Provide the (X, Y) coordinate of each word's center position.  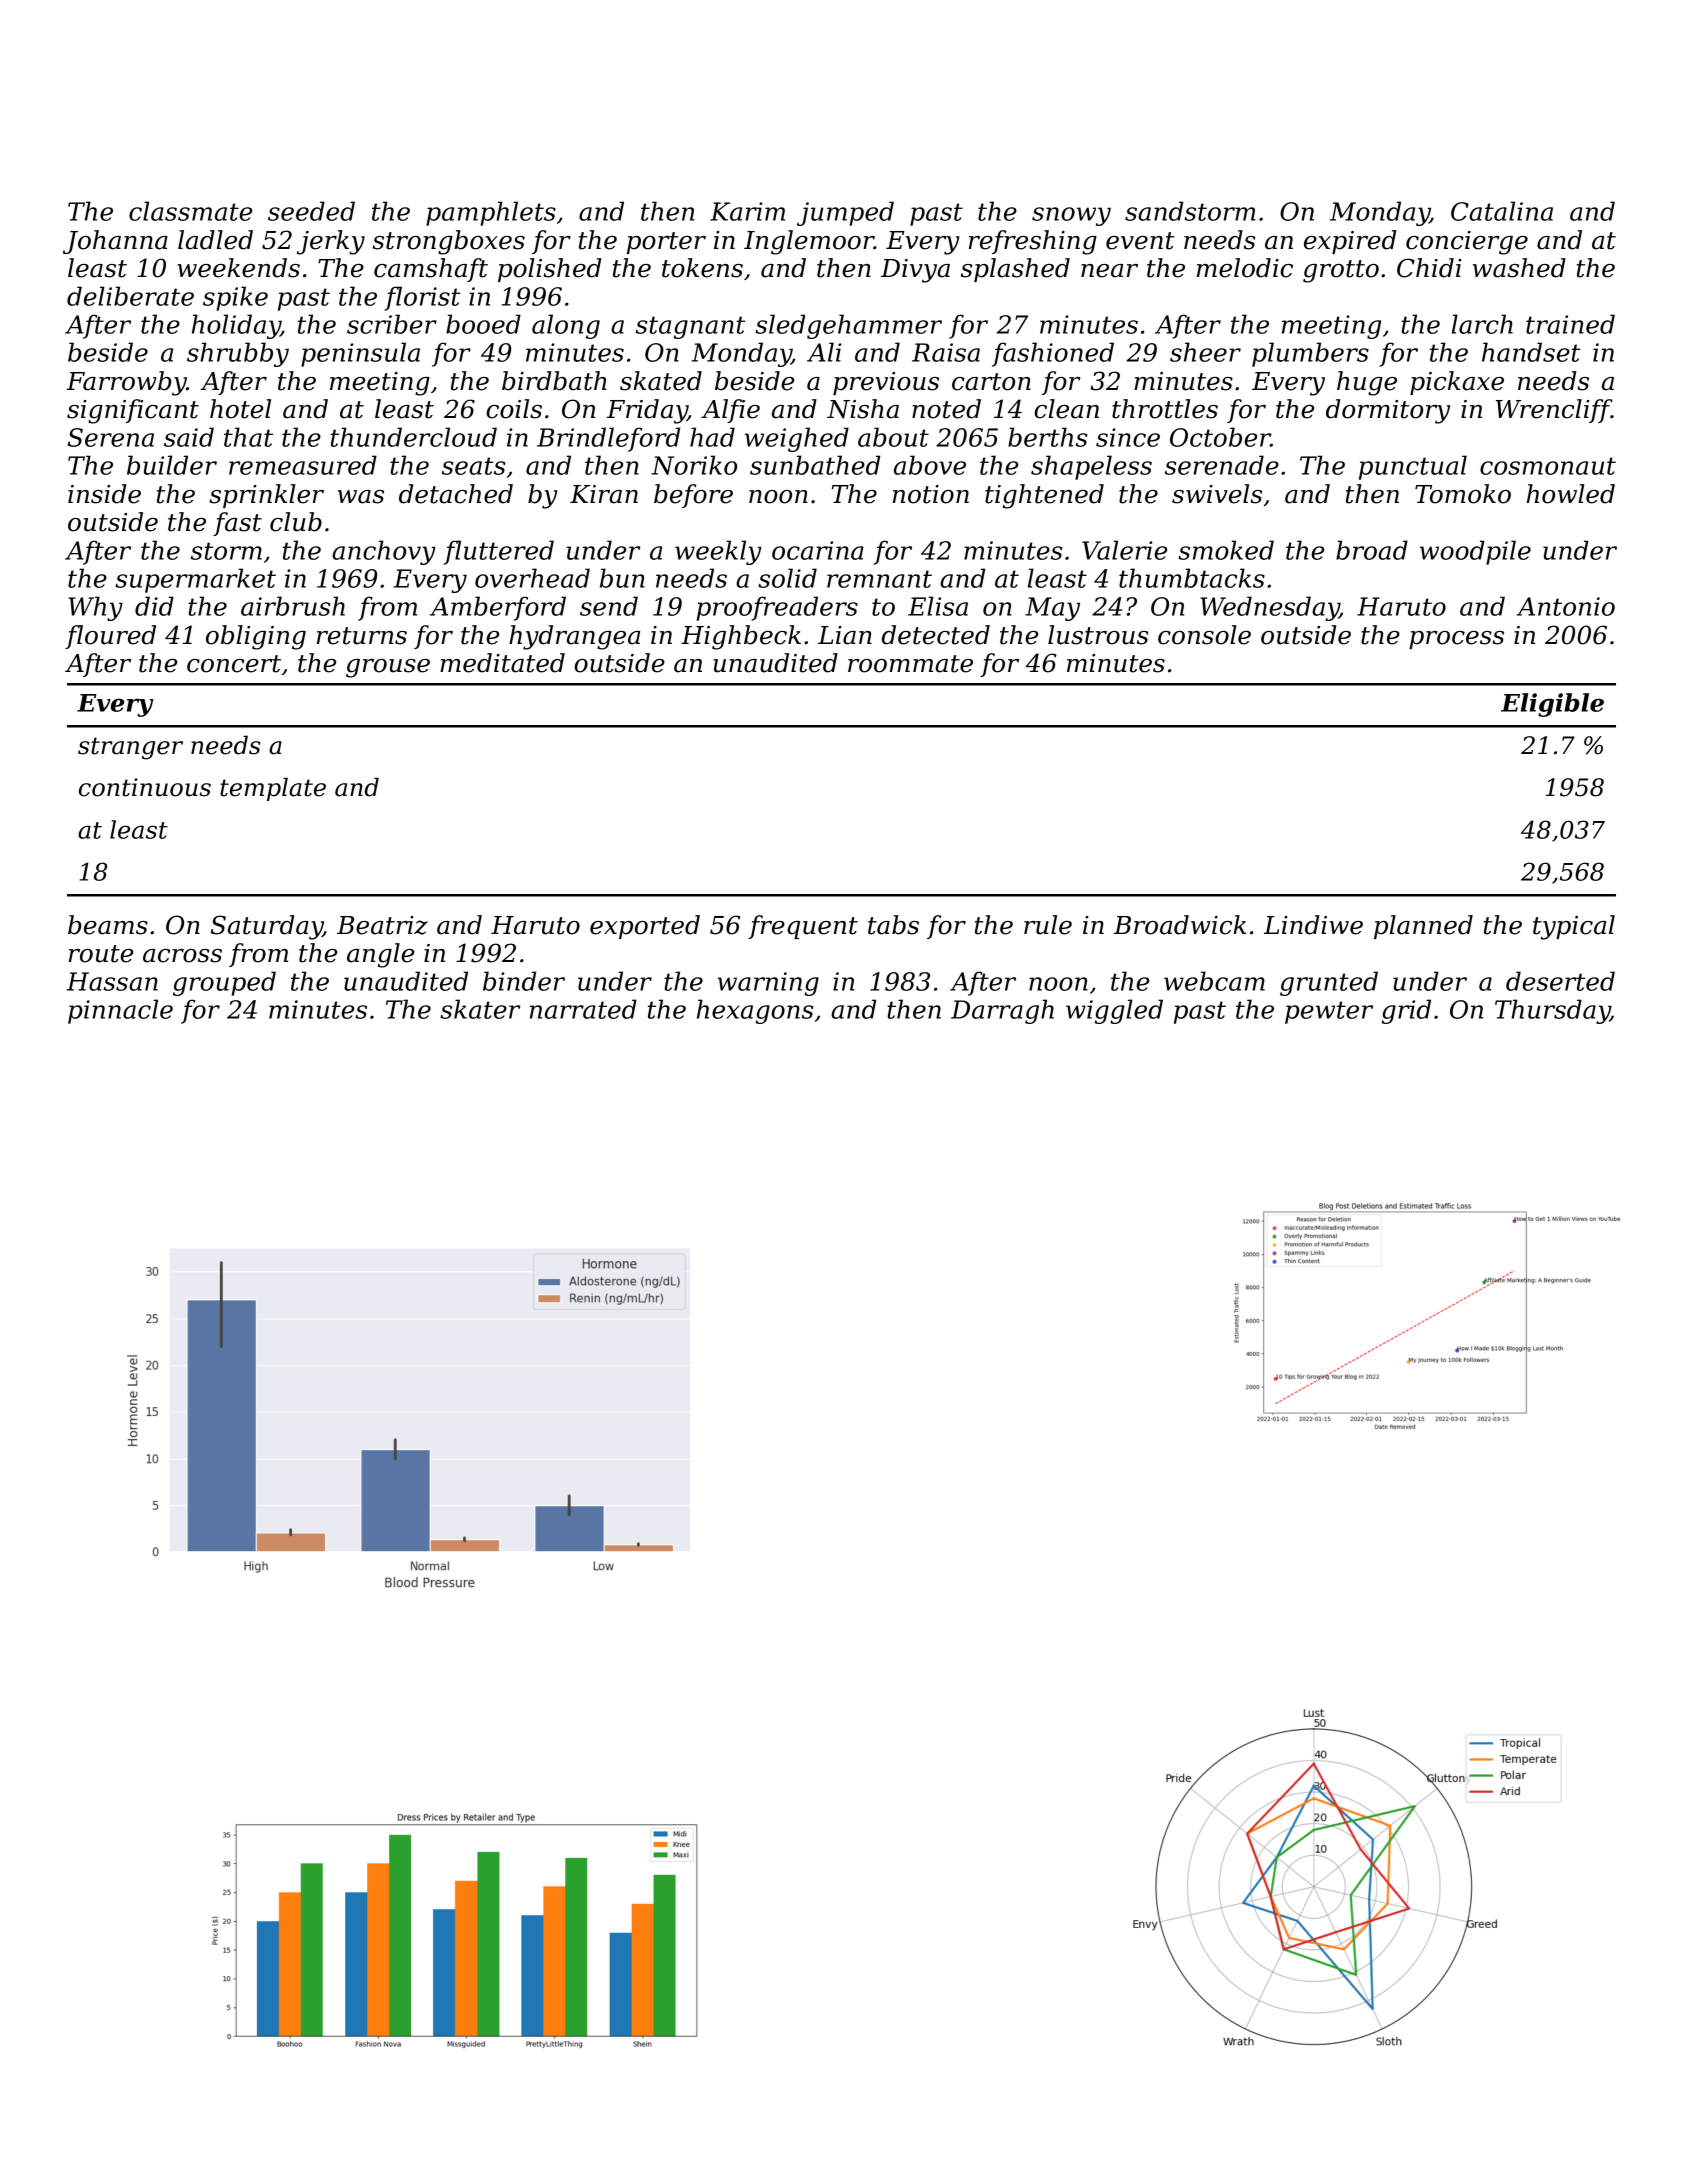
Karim (747, 211)
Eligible (1552, 705)
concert (234, 664)
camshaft (431, 270)
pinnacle (120, 1011)
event (1140, 241)
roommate (910, 664)
